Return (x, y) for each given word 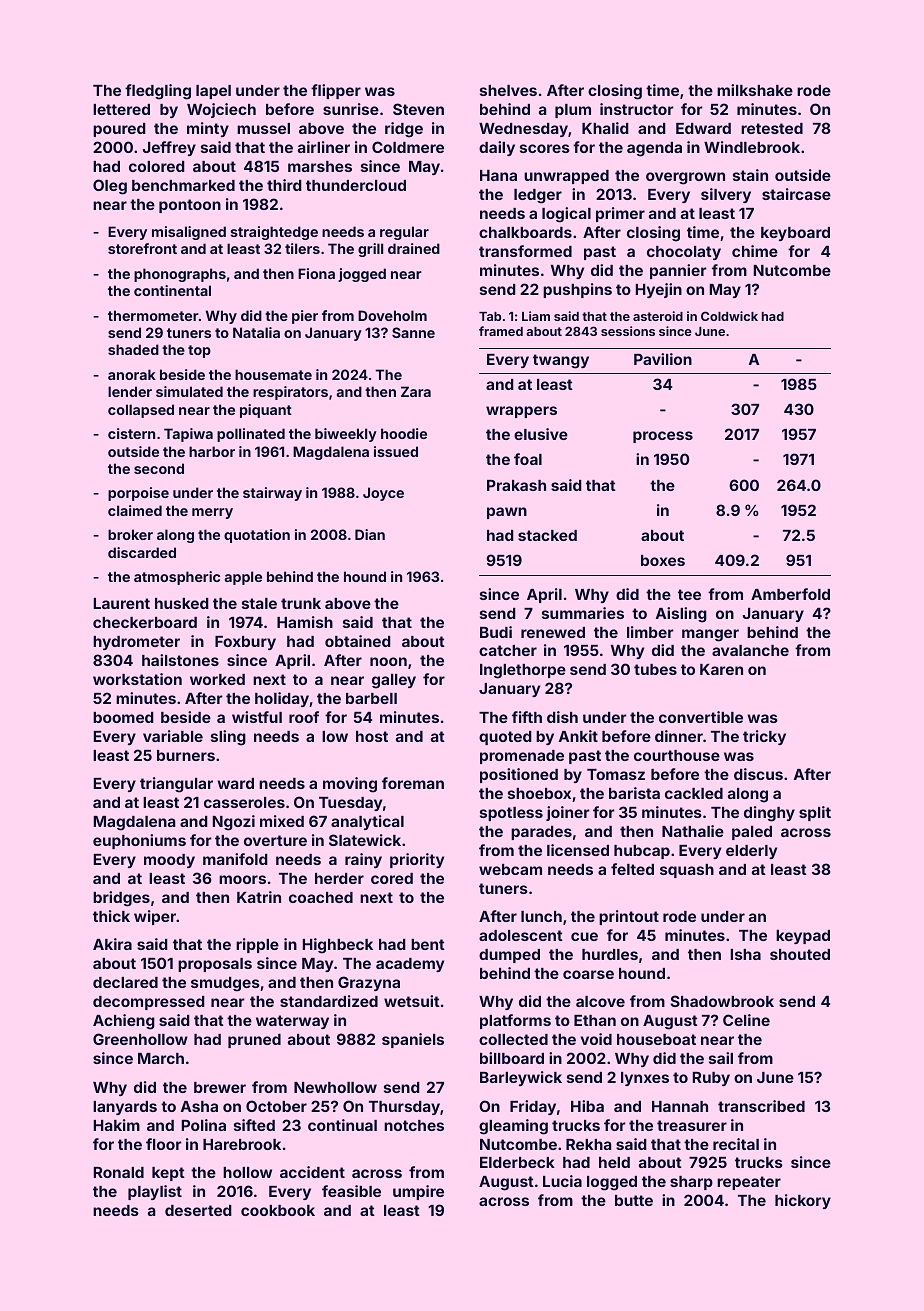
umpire (418, 1192)
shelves (508, 90)
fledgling (158, 92)
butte (634, 1200)
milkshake (755, 90)
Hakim (117, 1125)
